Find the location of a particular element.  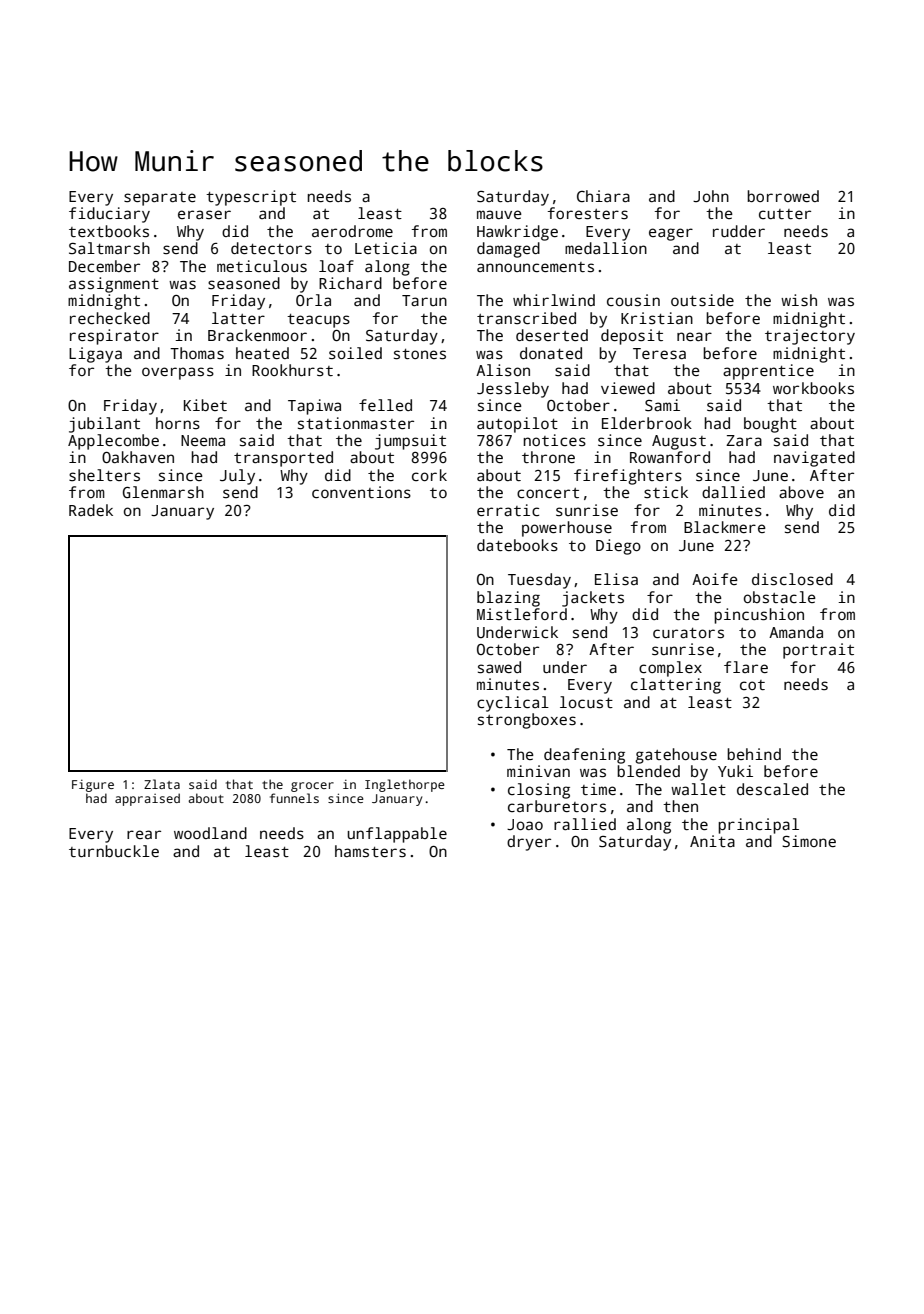

cutter is located at coordinates (785, 214).
